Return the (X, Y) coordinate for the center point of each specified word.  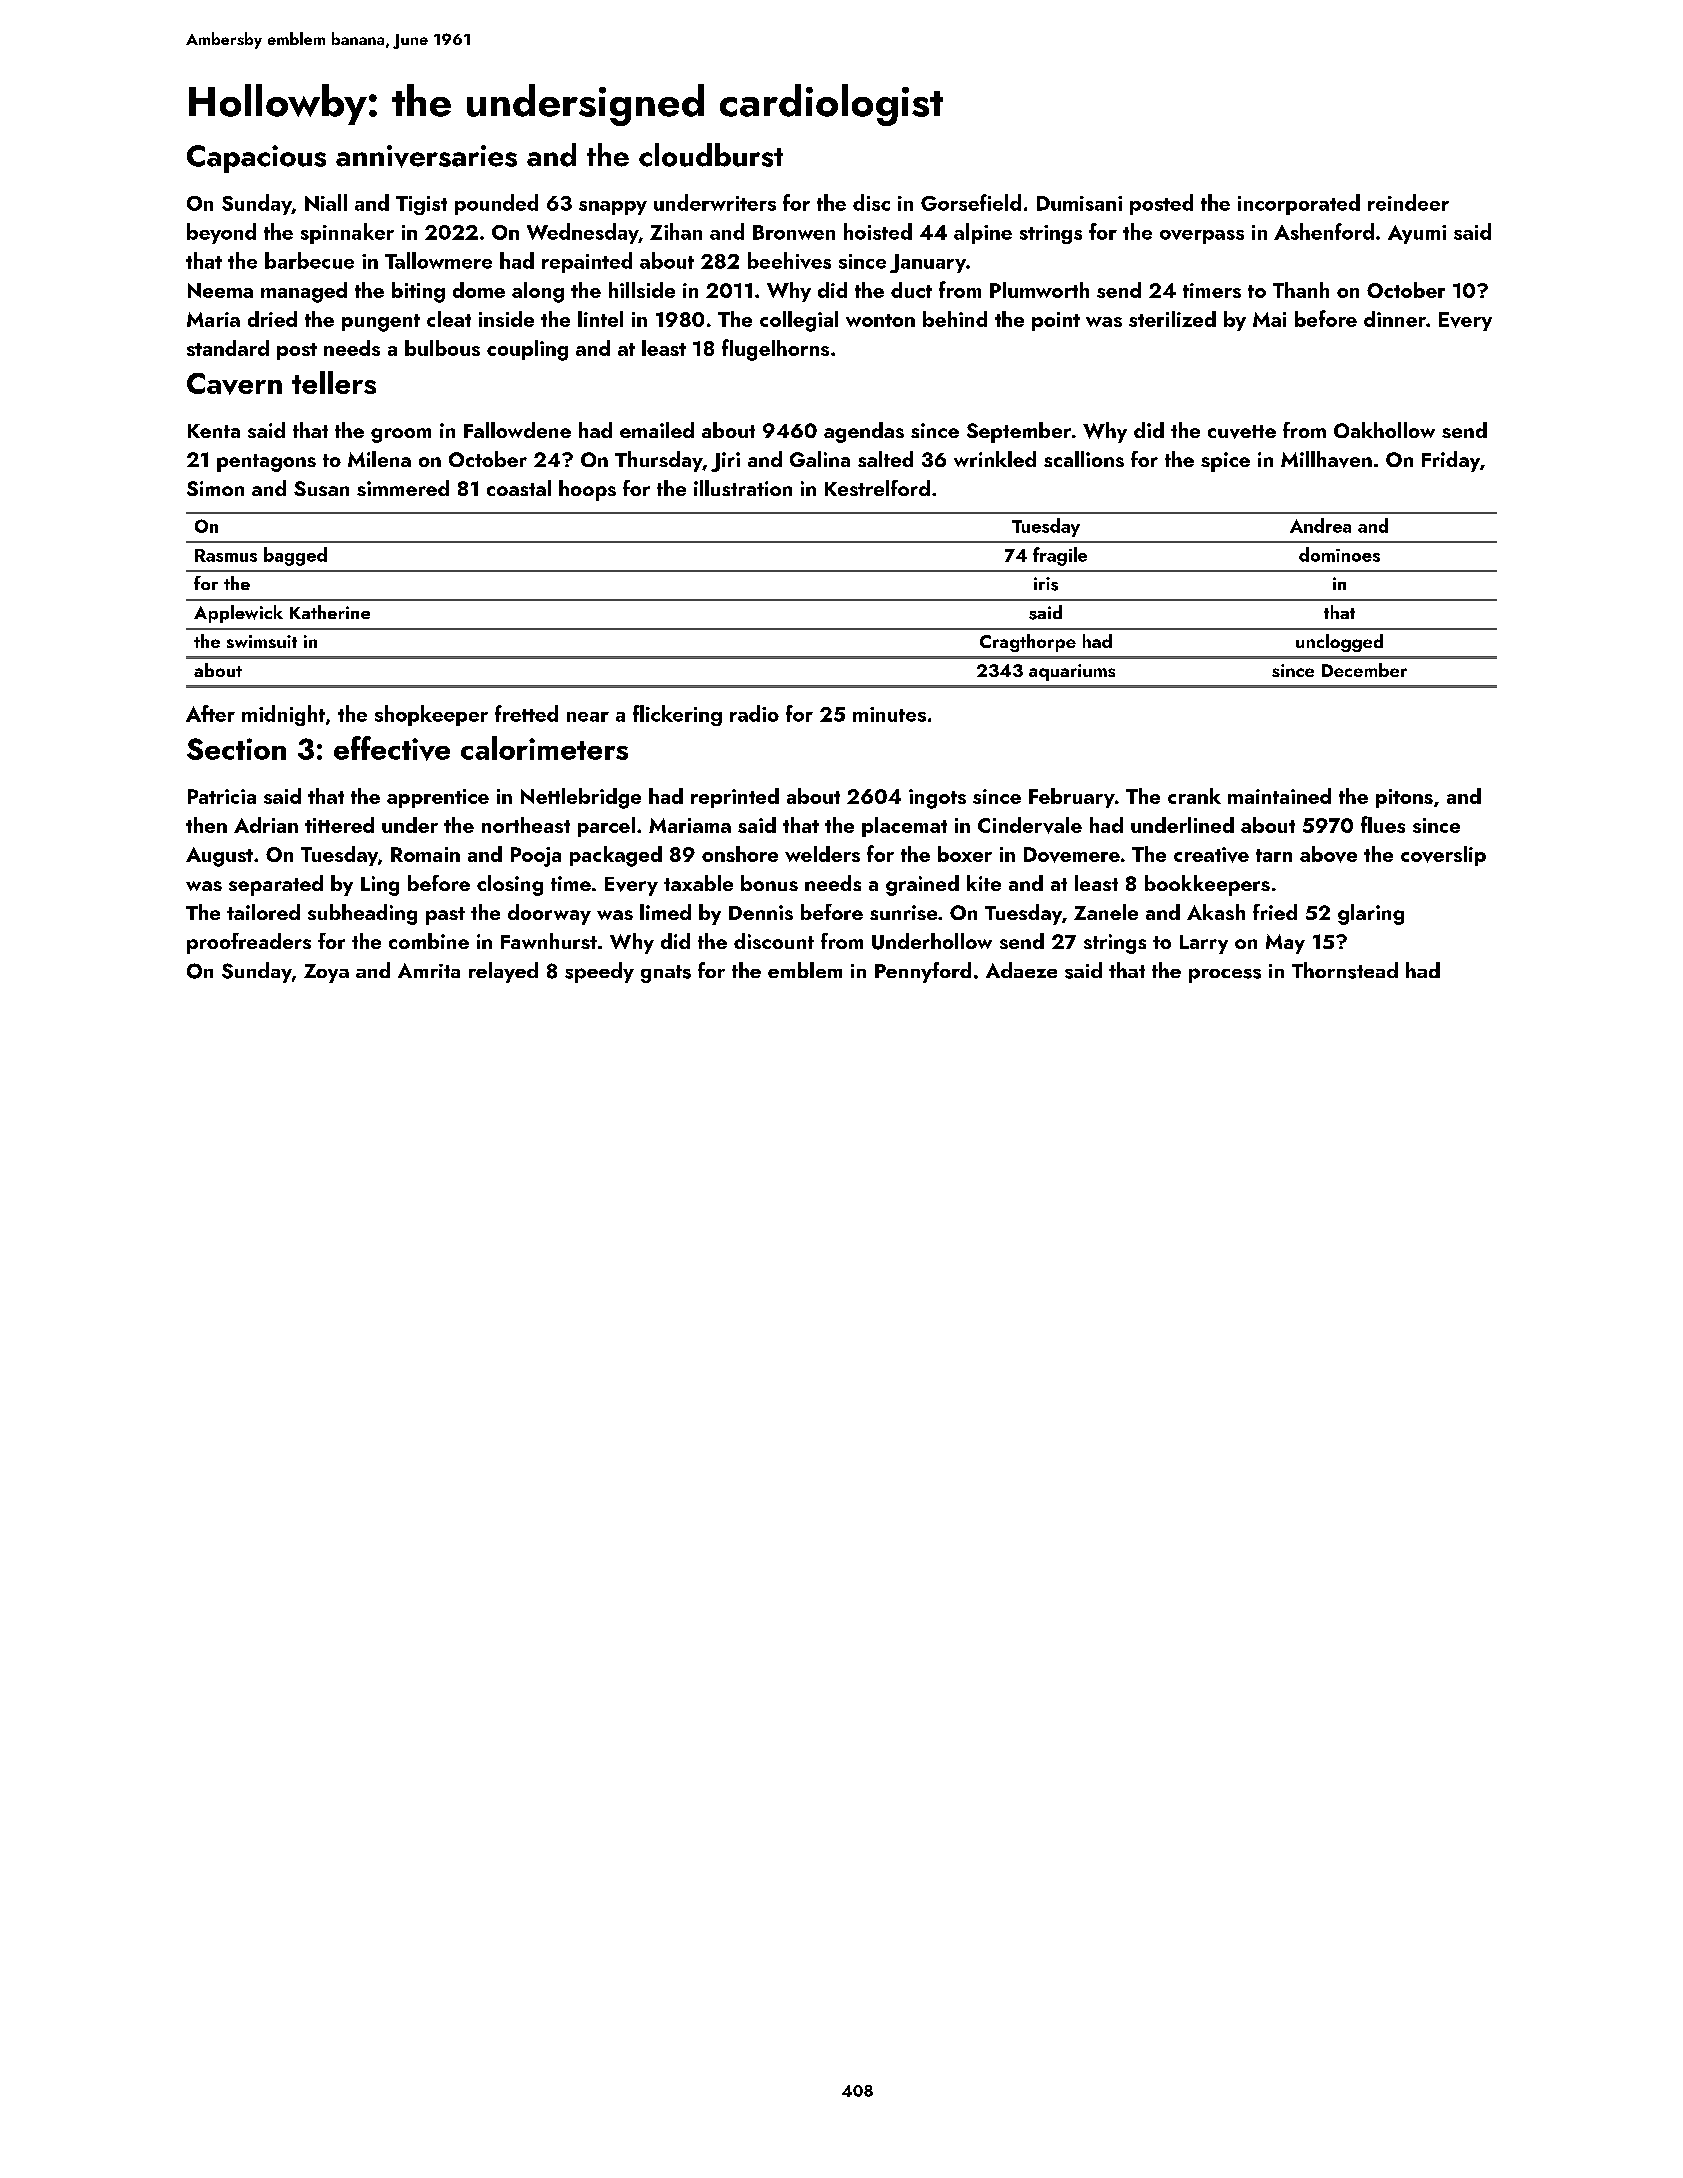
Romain (425, 854)
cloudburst (711, 155)
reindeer (1408, 202)
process (1225, 975)
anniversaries (426, 156)
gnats (666, 974)
